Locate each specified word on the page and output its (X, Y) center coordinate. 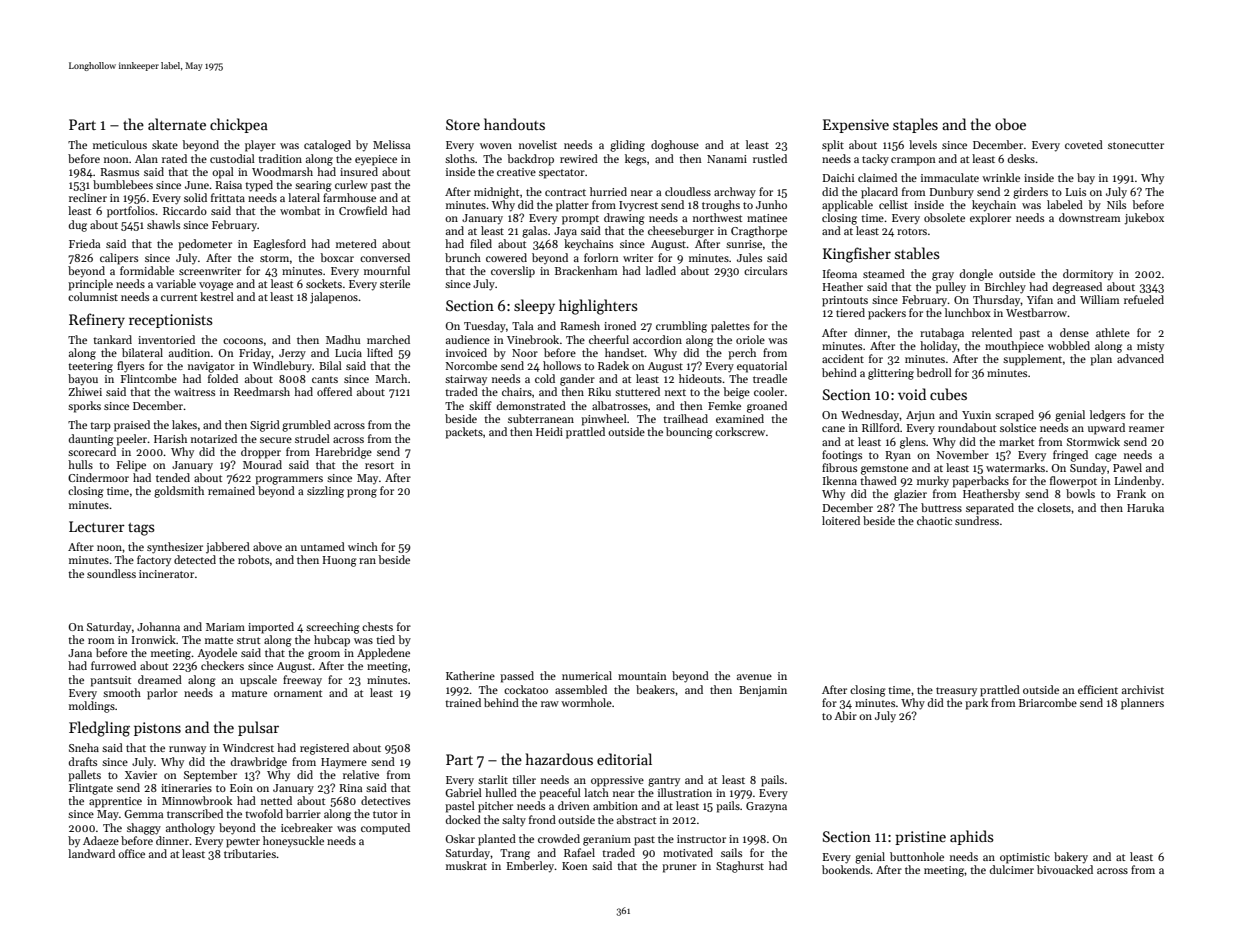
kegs (635, 160)
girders (1030, 193)
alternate (177, 124)
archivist (1143, 689)
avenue (754, 677)
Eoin (241, 788)
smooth (122, 692)
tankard (112, 339)
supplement (1032, 360)
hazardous (559, 759)
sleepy (534, 306)
